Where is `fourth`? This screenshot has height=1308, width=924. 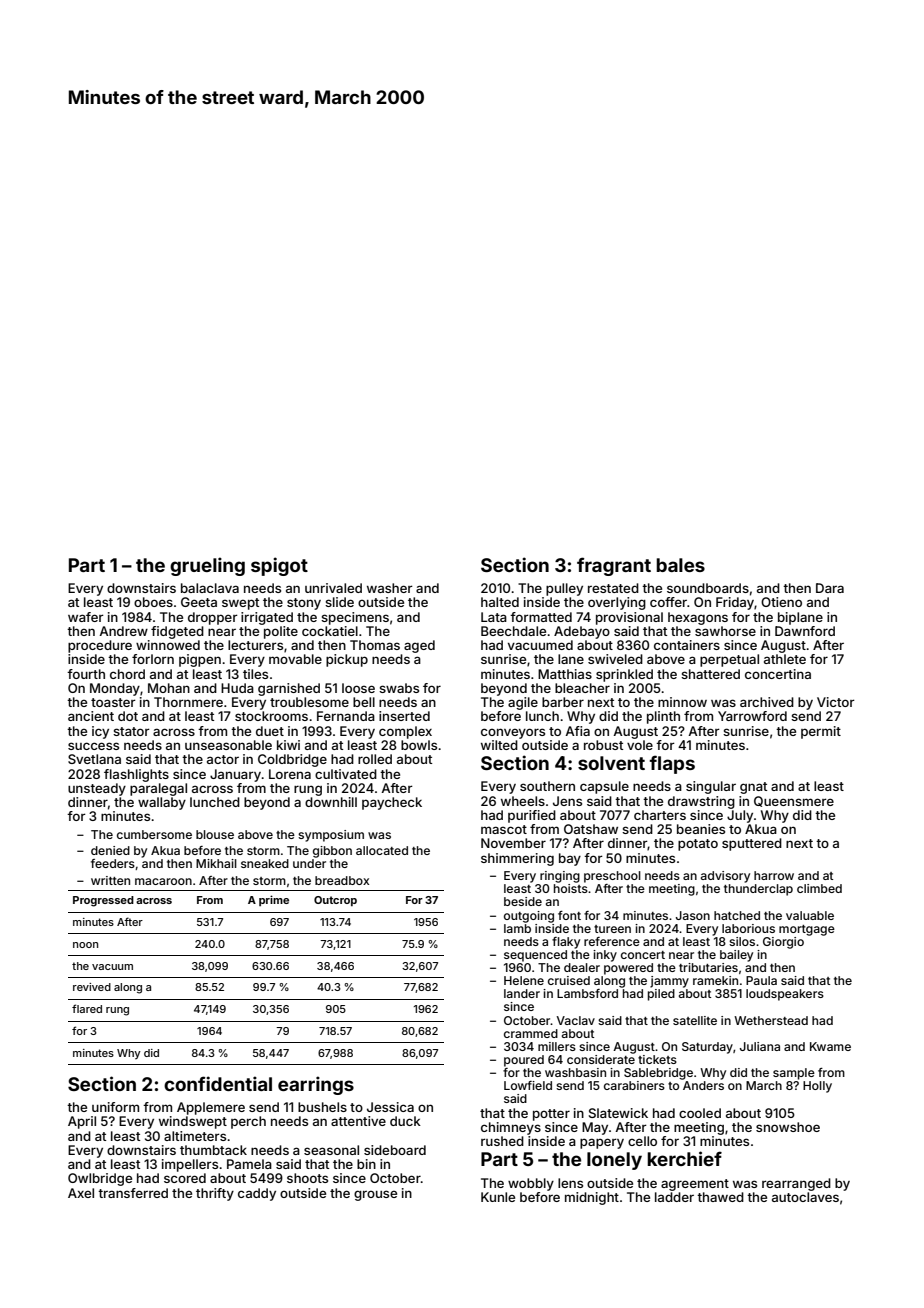
fourth is located at coordinates (86, 674).
